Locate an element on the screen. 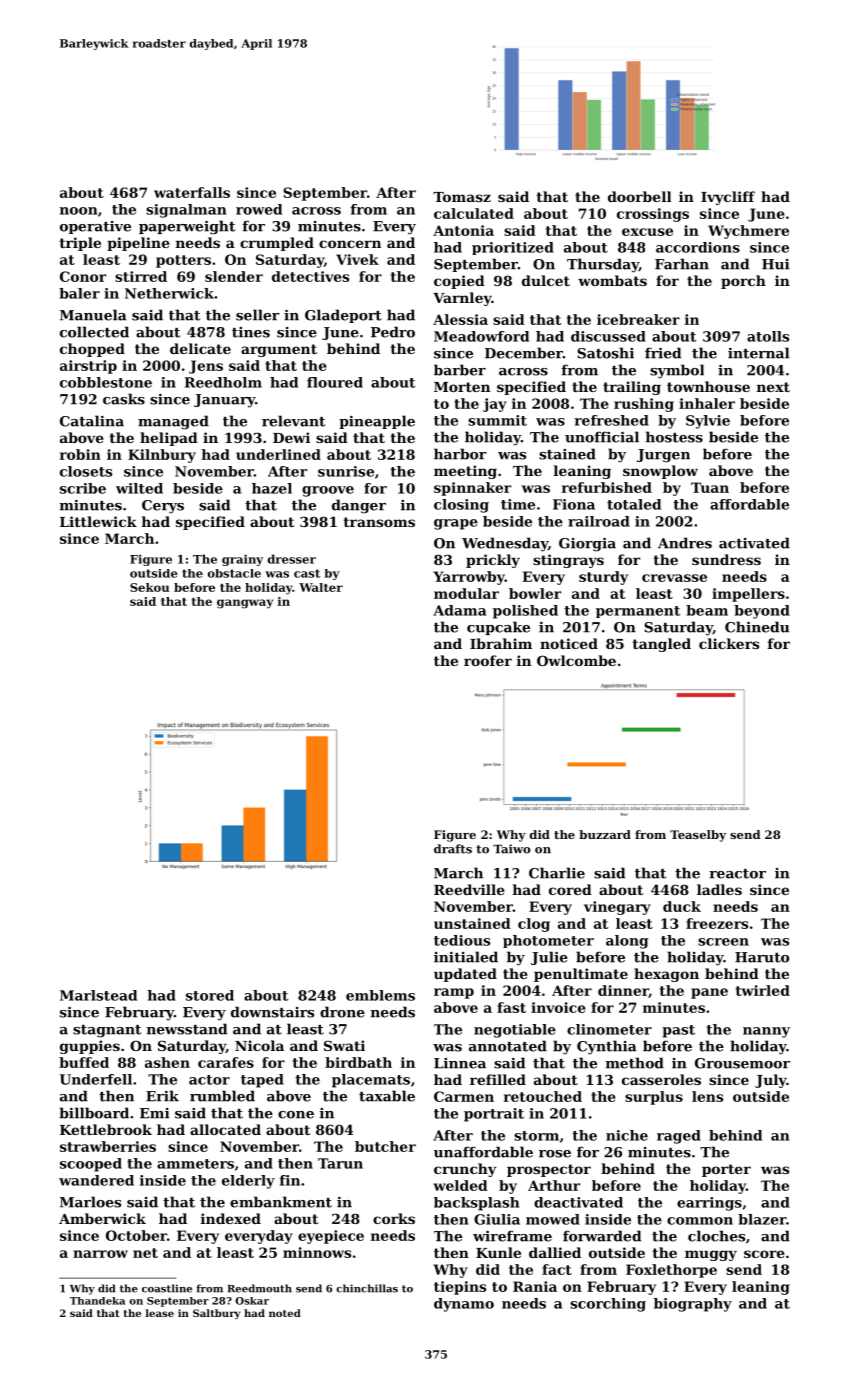  Kilnbury is located at coordinates (162, 456).
